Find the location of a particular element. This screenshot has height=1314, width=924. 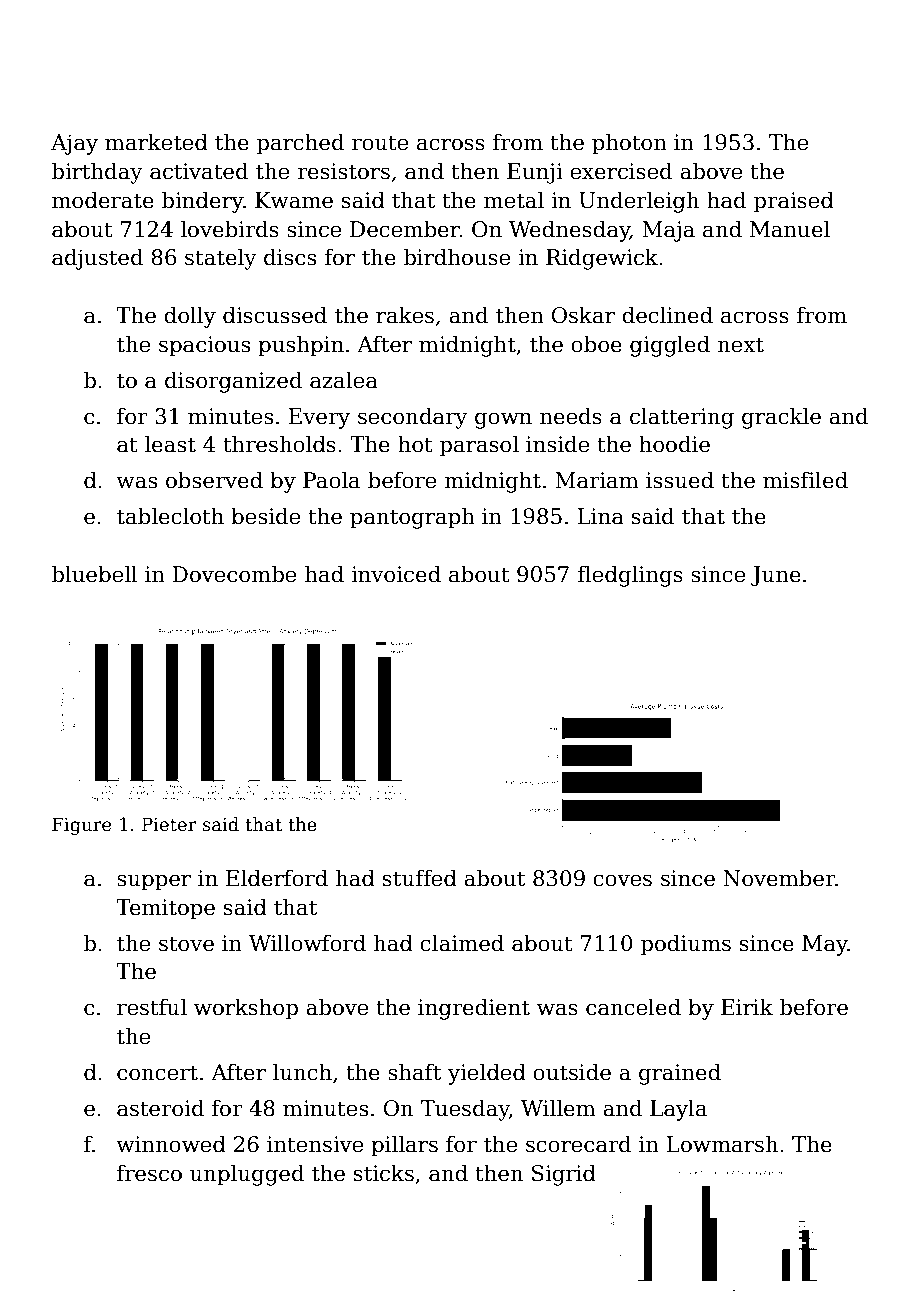

coves is located at coordinates (622, 880).
